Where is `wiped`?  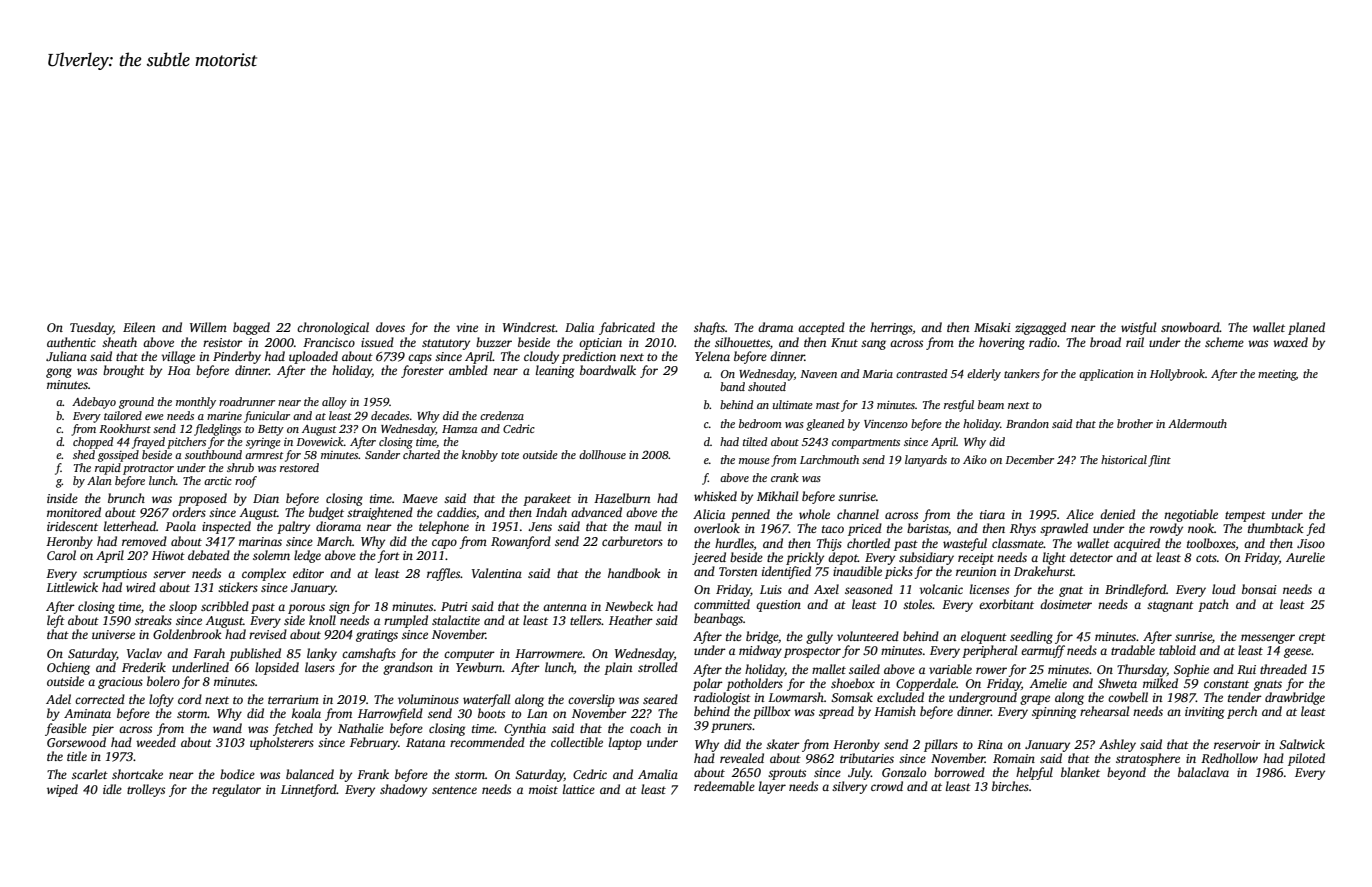
wiped is located at coordinates (62, 790).
